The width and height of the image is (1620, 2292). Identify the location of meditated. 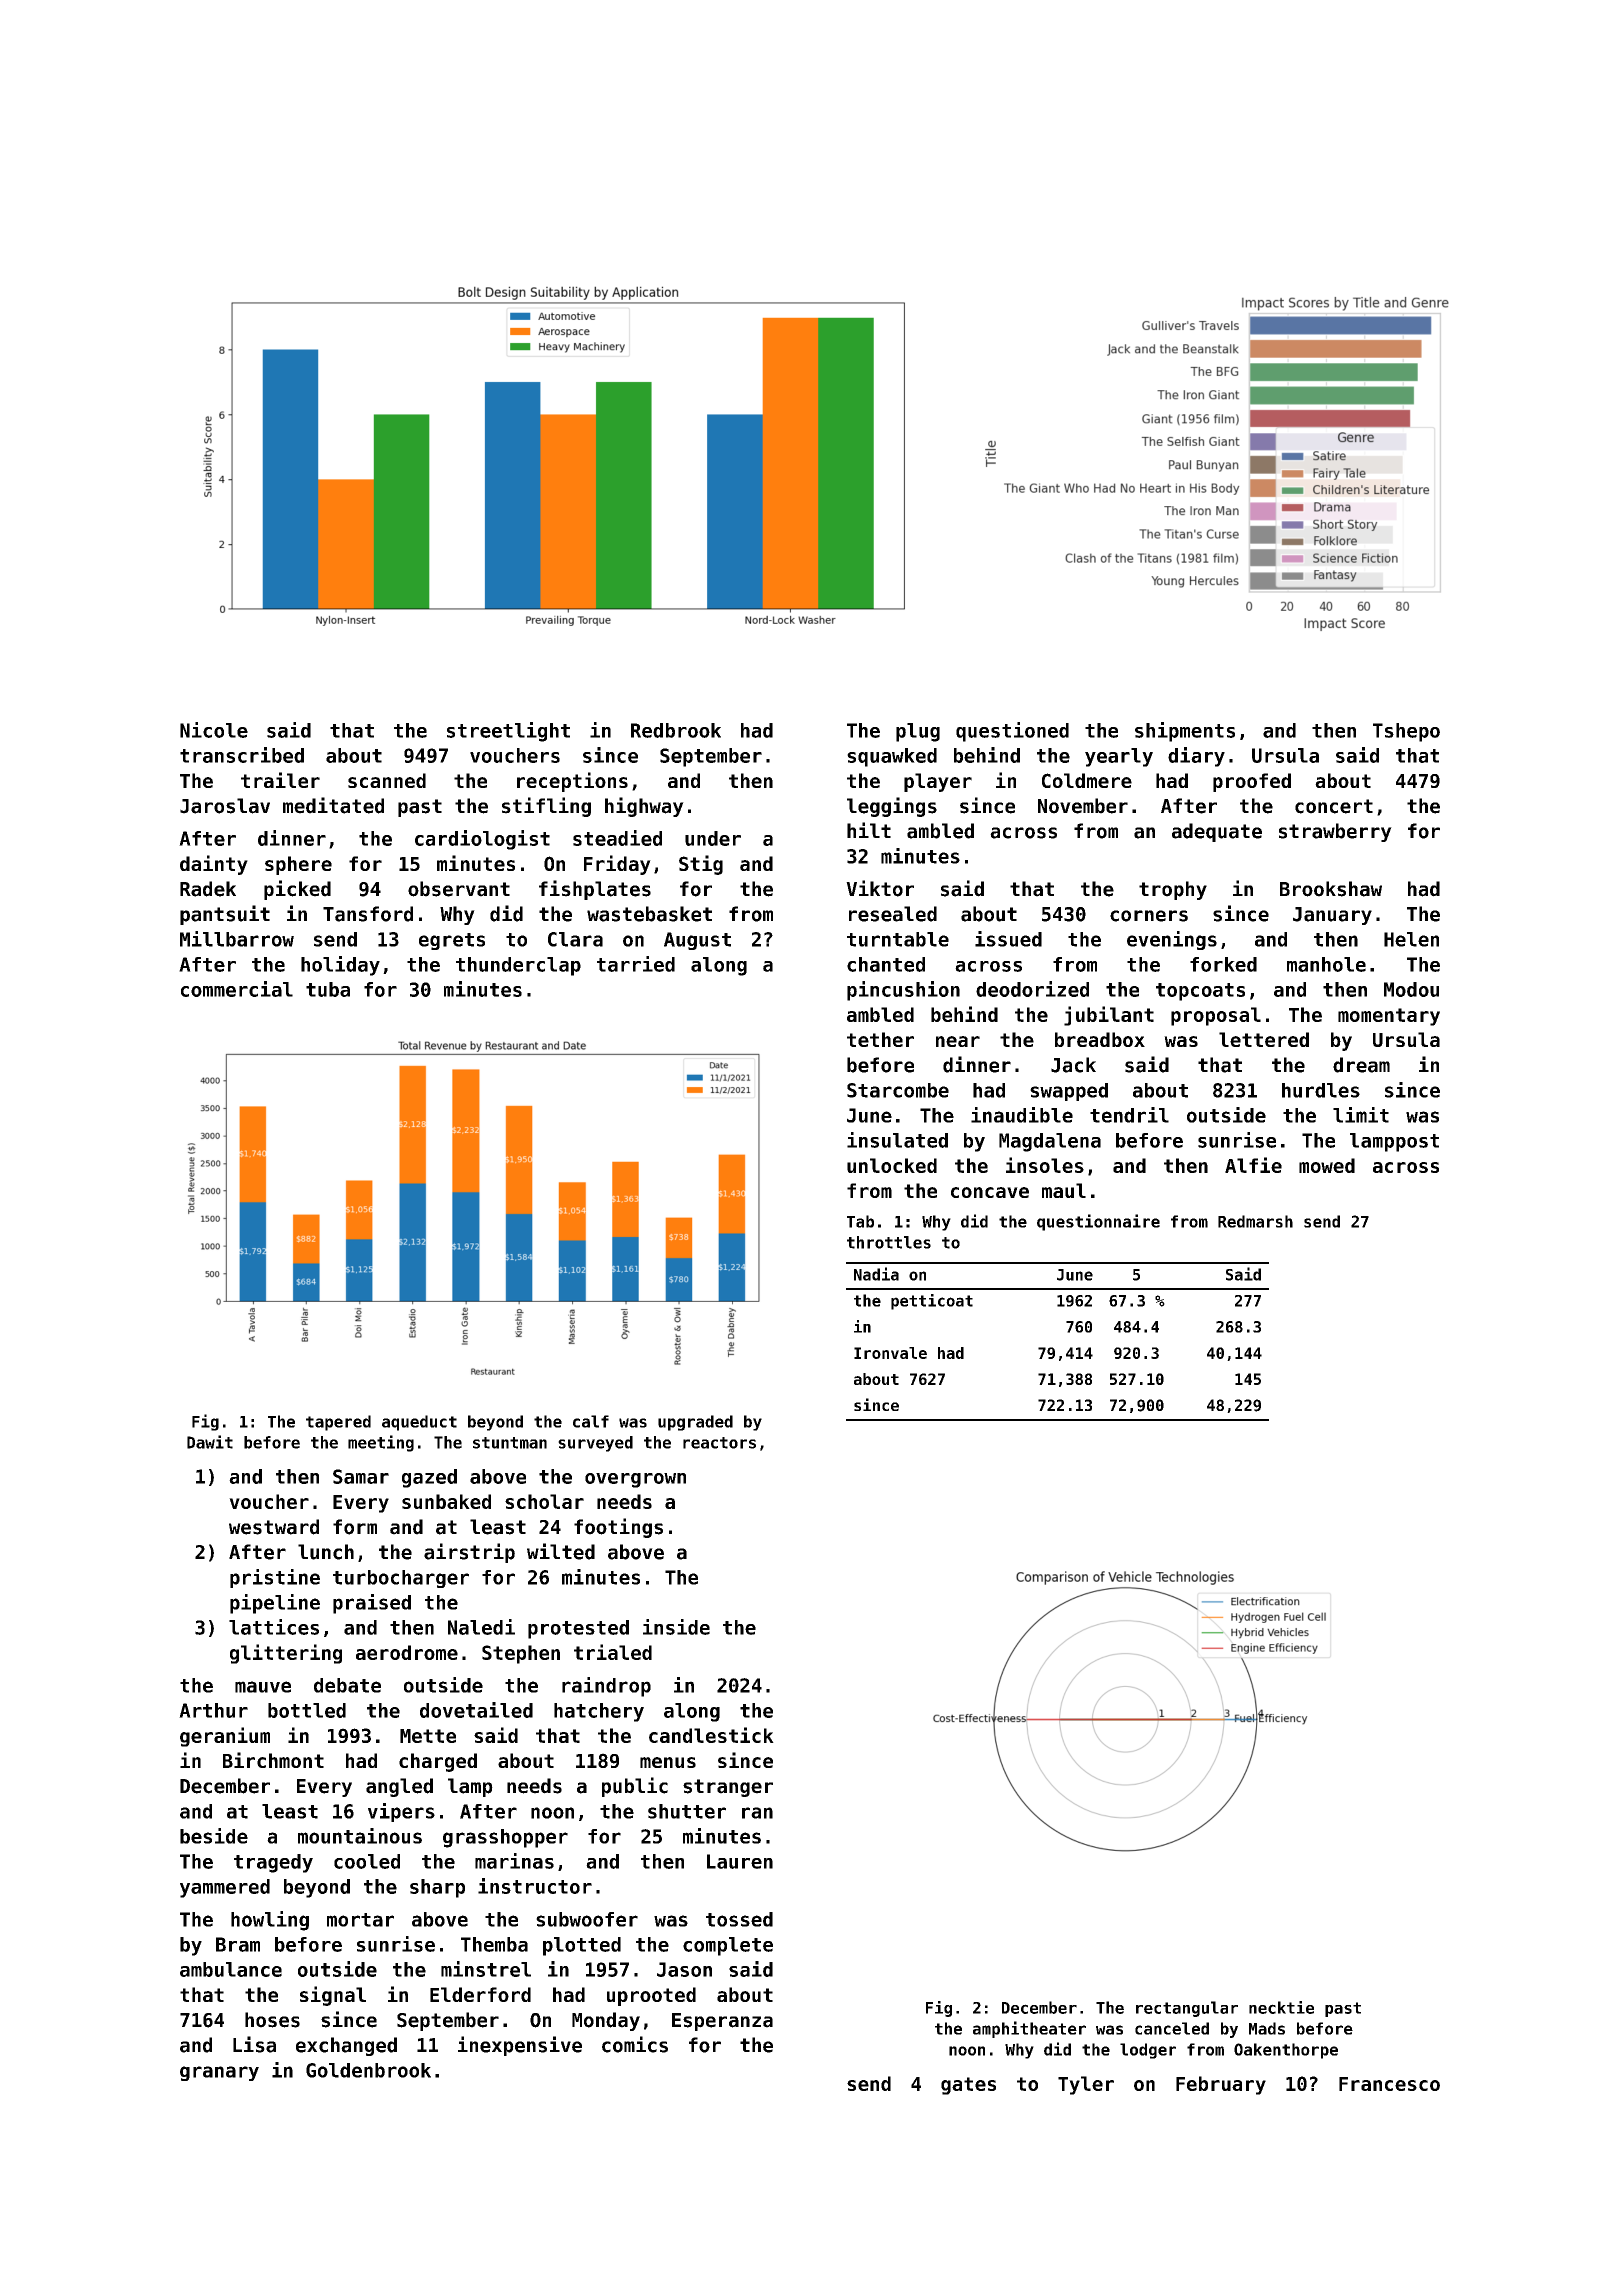
(333, 805).
